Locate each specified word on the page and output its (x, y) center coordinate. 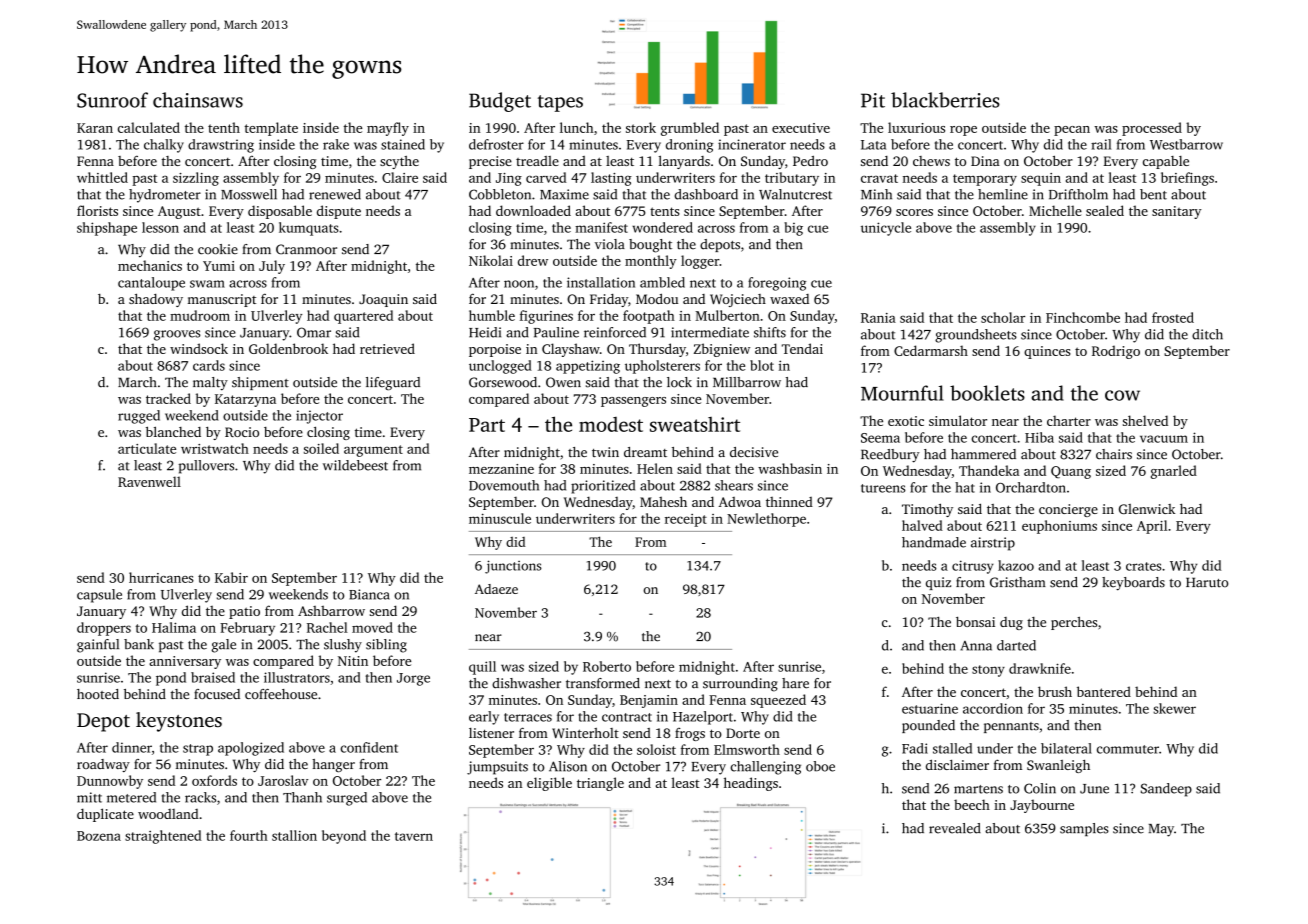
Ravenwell (149, 481)
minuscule (500, 518)
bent (1153, 194)
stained (403, 144)
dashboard (706, 194)
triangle (600, 784)
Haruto (1207, 583)
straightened (163, 837)
